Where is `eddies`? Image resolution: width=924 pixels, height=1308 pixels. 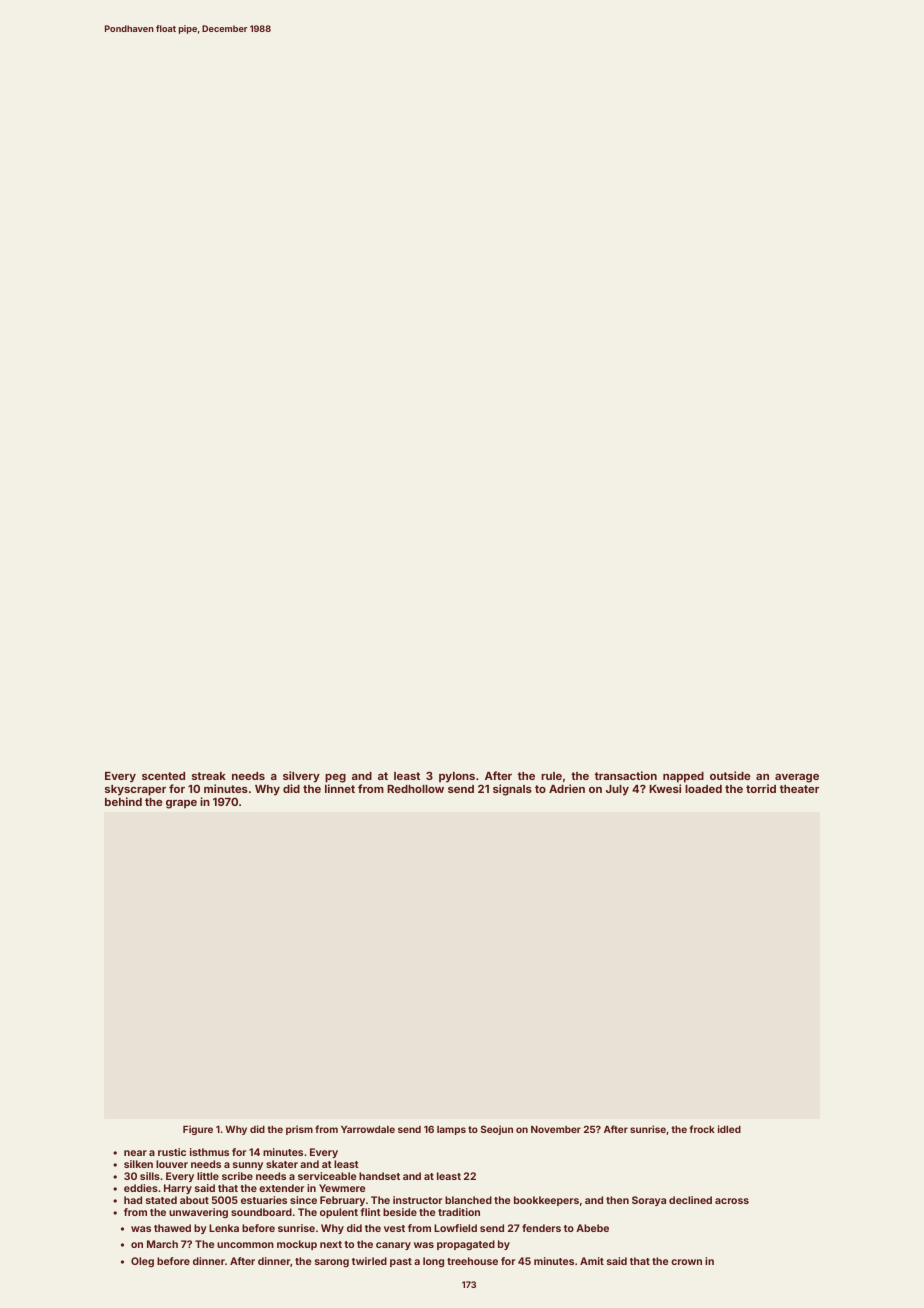 eddies is located at coordinates (141, 1188).
